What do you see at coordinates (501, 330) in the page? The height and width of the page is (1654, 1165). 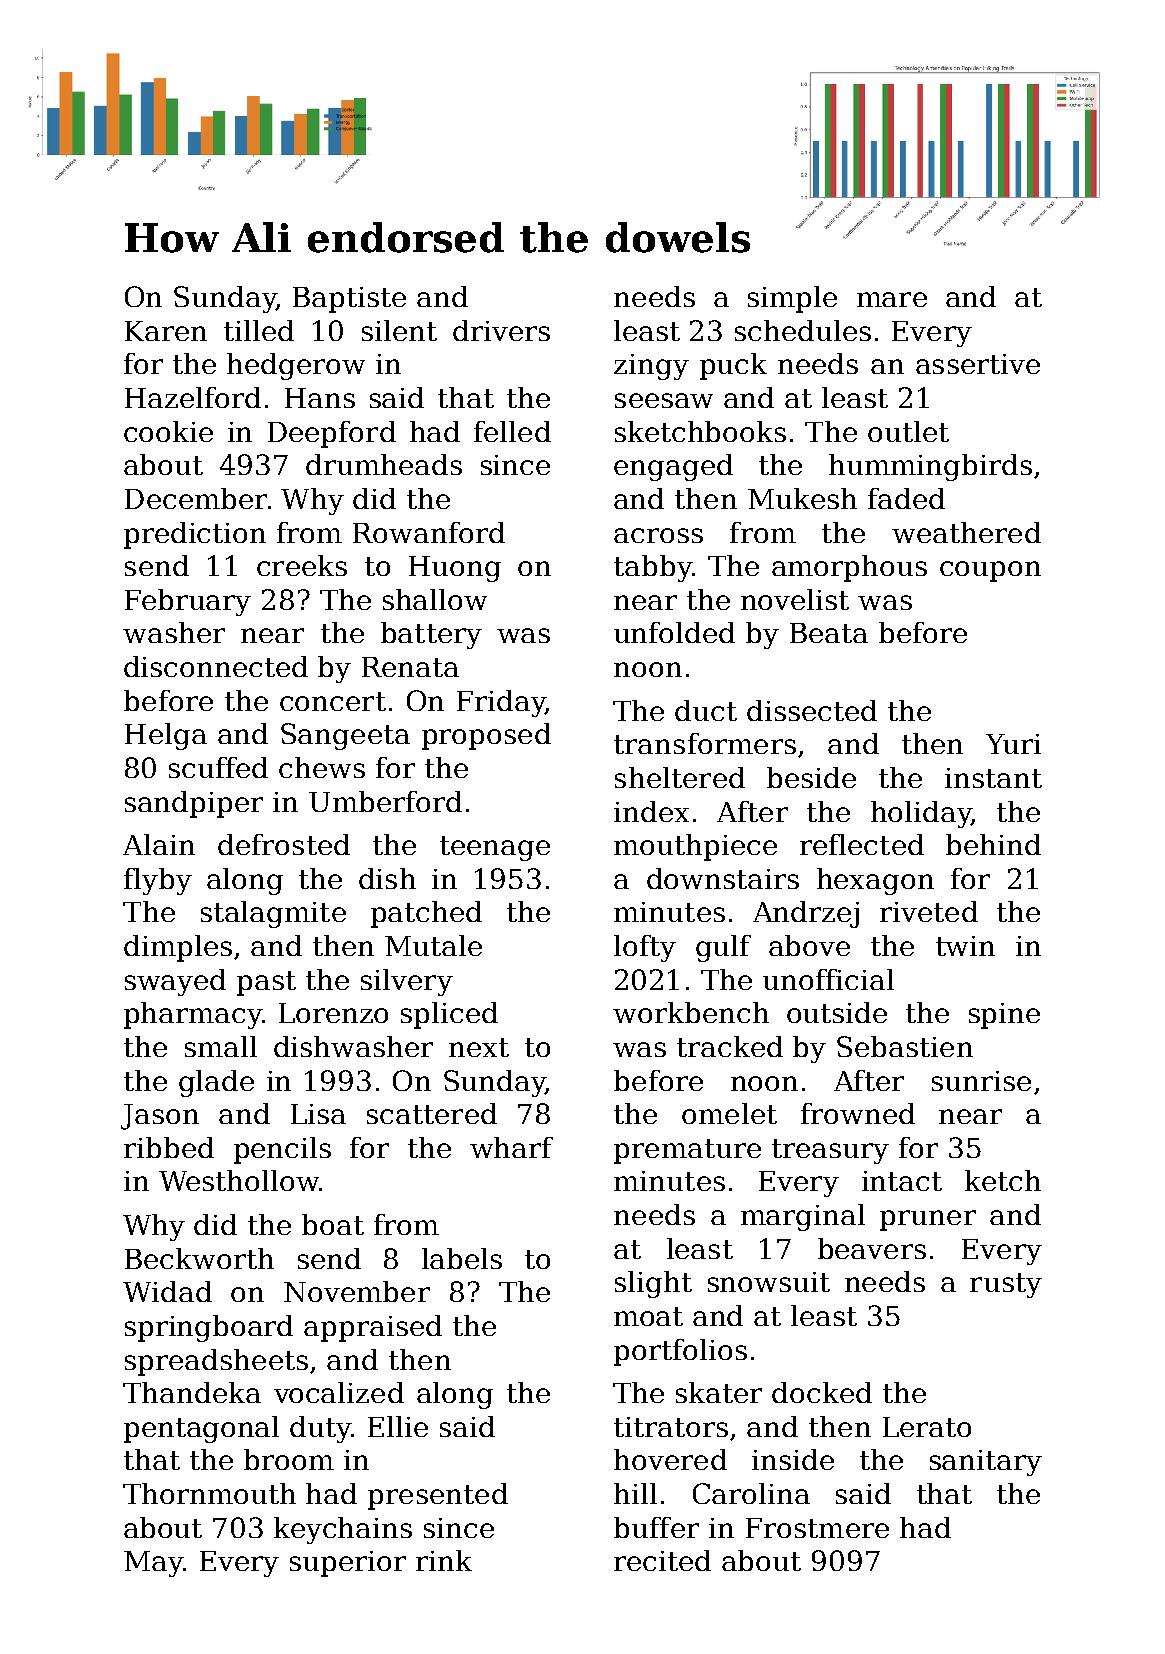 I see `drivers` at bounding box center [501, 330].
